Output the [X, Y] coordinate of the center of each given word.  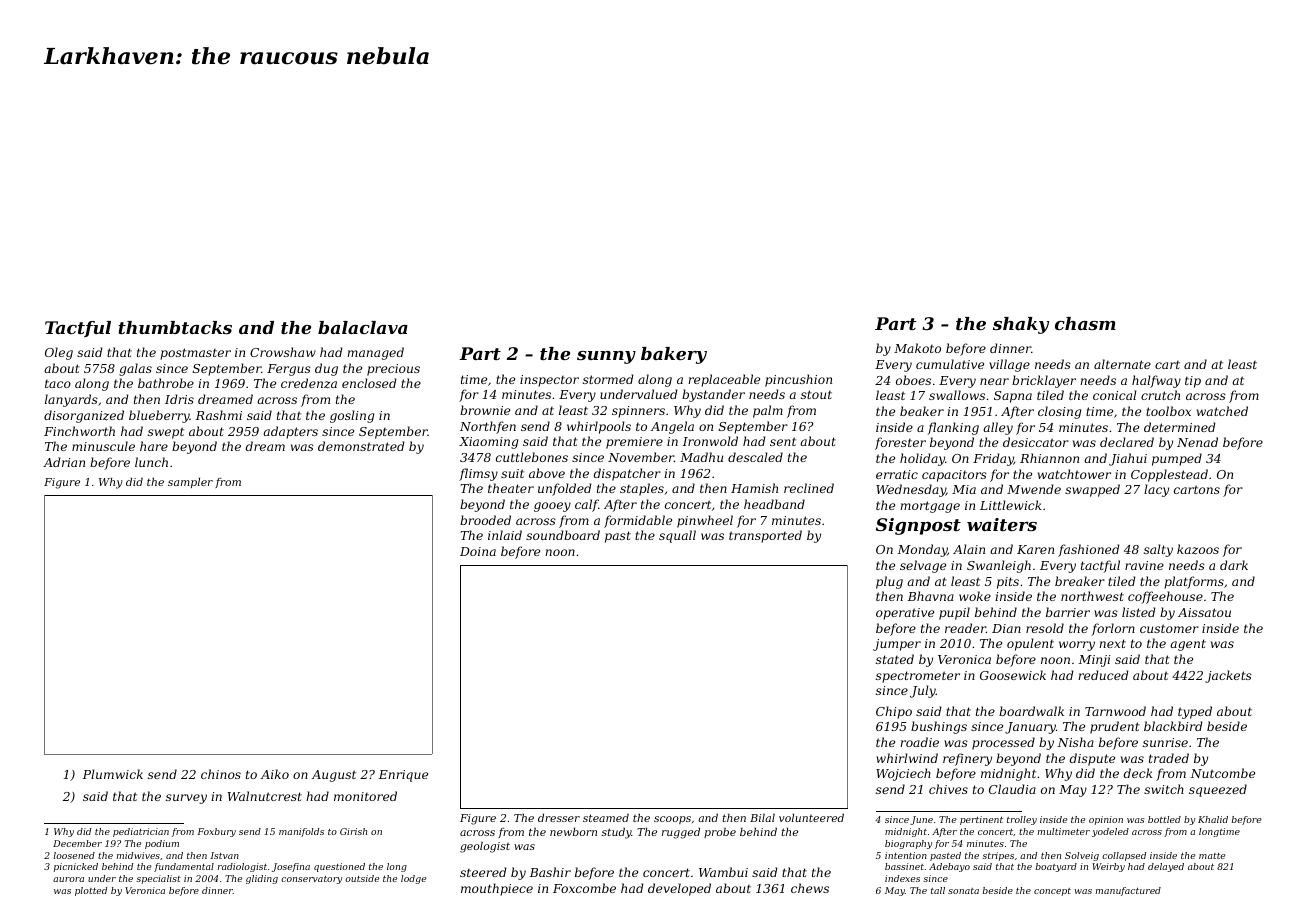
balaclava [363, 327]
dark [1234, 565]
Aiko [274, 774]
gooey [552, 507]
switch [1164, 789]
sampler [190, 482]
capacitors [954, 476]
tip [1193, 382]
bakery [674, 355]
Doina [478, 551]
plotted [91, 891]
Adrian [64, 462]
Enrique [403, 776]
